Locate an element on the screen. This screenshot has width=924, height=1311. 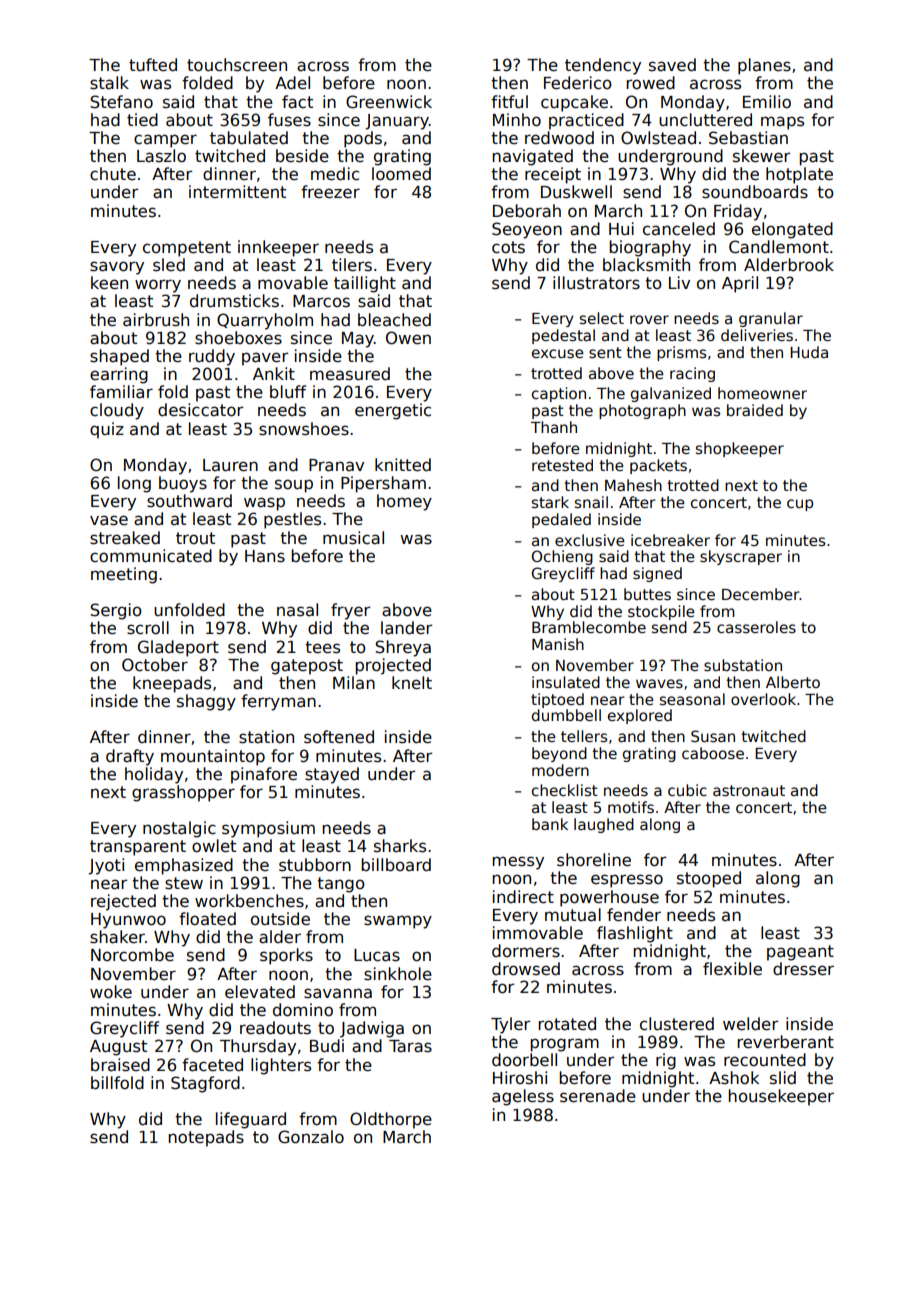
Candlemont is located at coordinates (779, 247).
